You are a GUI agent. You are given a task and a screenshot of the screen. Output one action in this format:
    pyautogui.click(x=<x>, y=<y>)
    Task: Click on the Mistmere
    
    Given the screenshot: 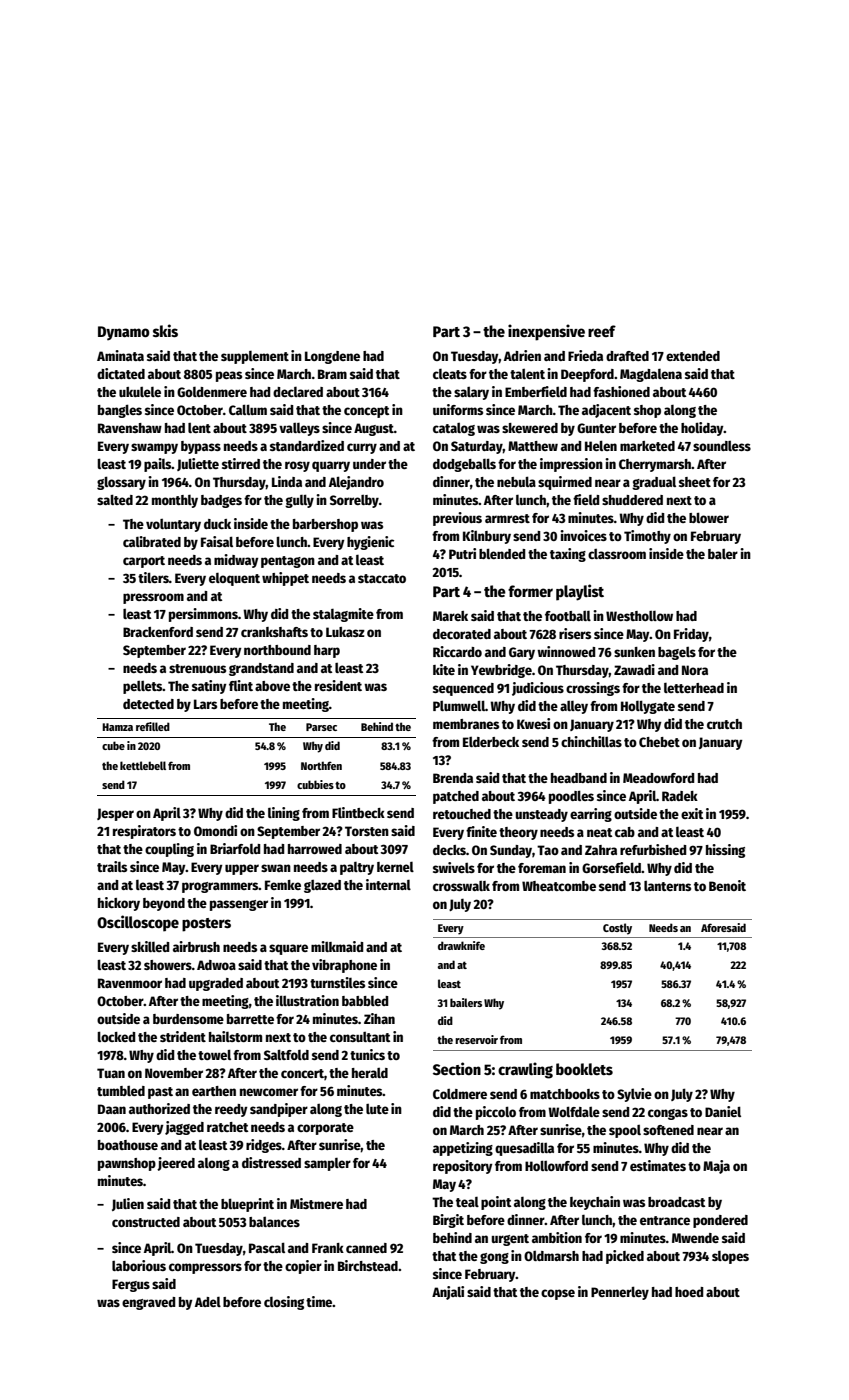 What is the action you would take?
    pyautogui.click(x=316, y=1203)
